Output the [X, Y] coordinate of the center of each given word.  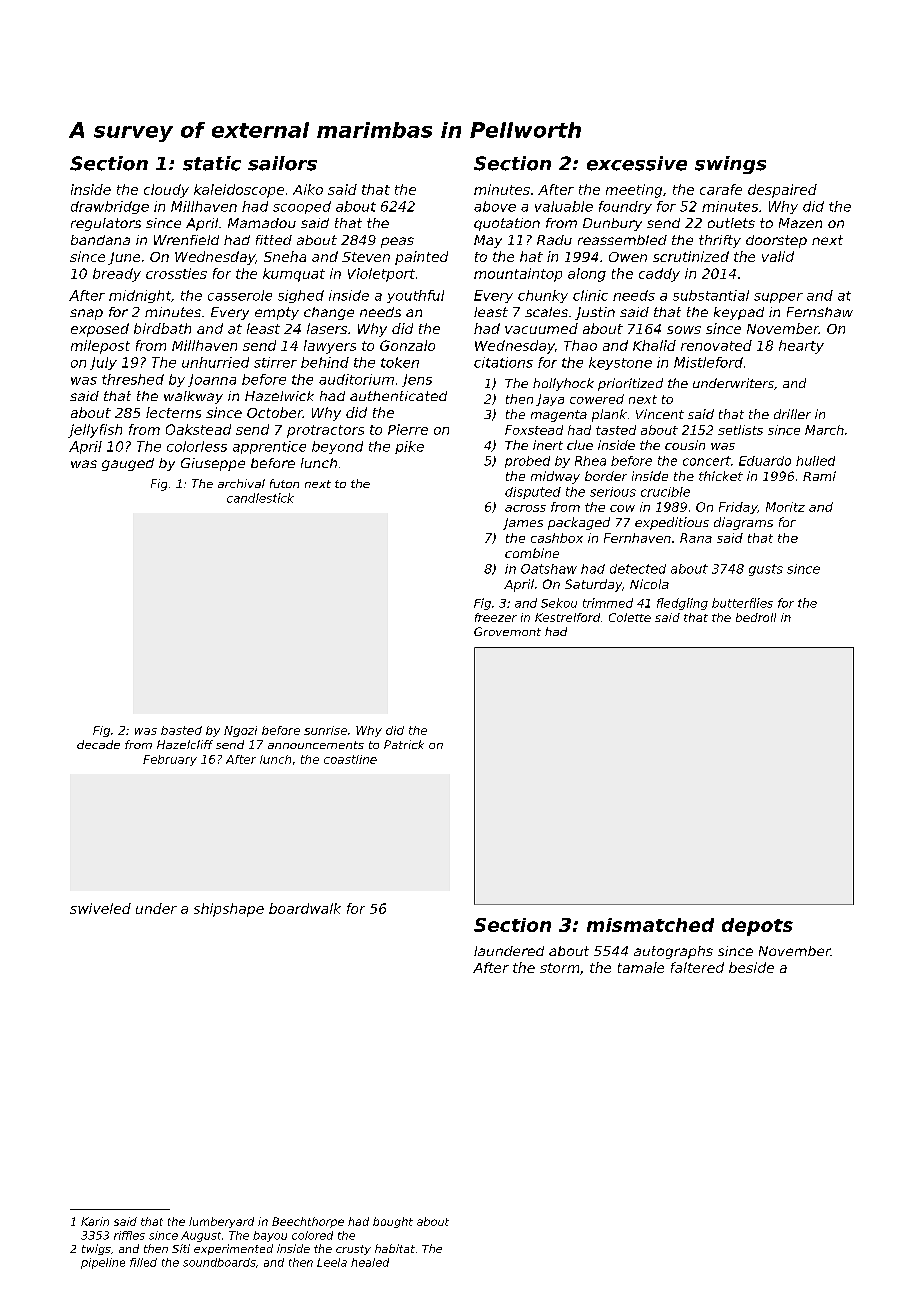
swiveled [100, 908]
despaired [782, 191]
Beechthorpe [308, 1222]
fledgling [682, 604]
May [488, 241]
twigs [96, 1249]
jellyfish [95, 431]
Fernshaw [820, 312]
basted [181, 730]
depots [757, 927]
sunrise [325, 730]
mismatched [650, 925]
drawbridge [110, 207]
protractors [325, 431]
